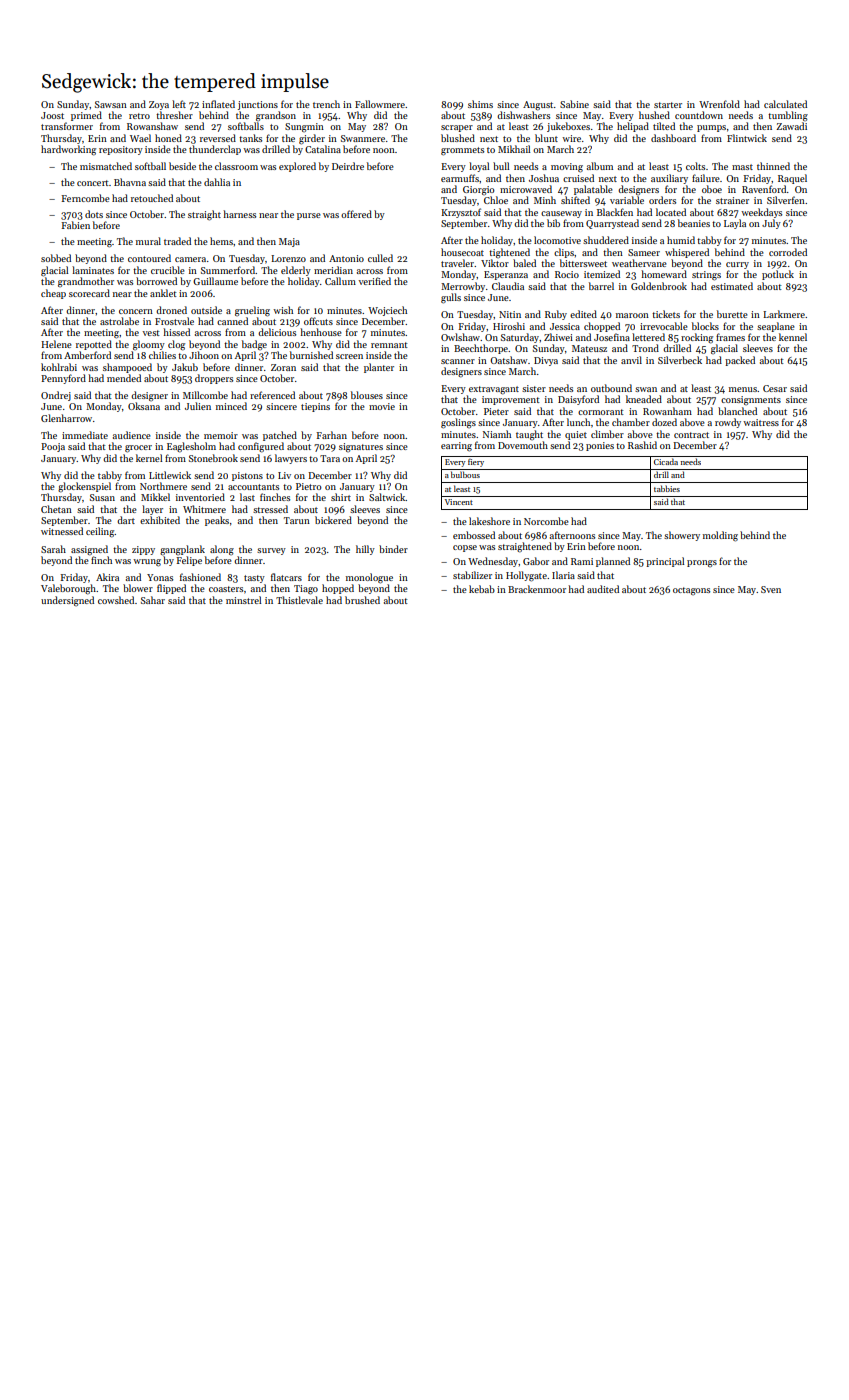  I want to click on helipad, so click(633, 127).
